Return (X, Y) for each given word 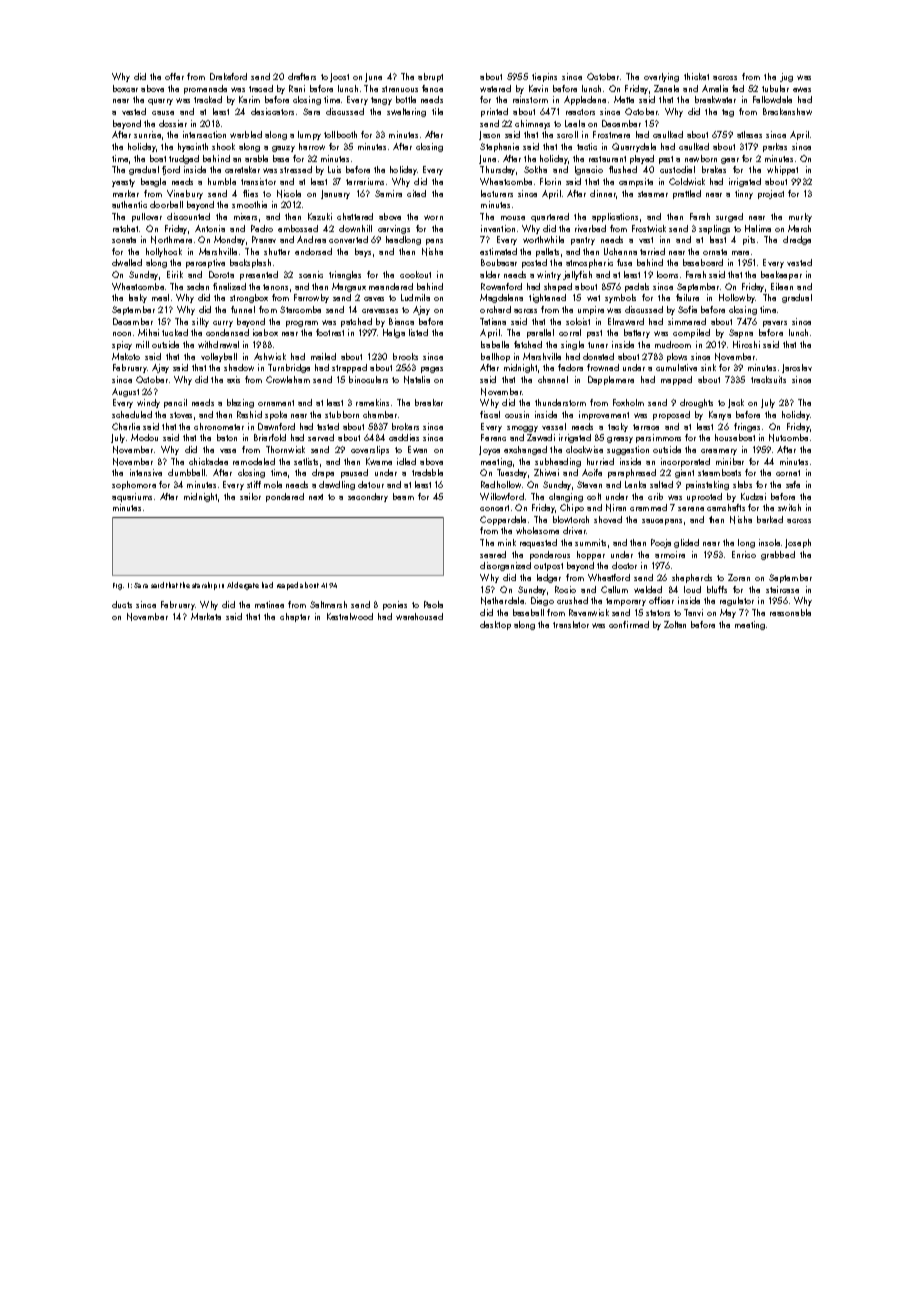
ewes (802, 89)
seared (493, 554)
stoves (181, 415)
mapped (676, 380)
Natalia (417, 380)
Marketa (206, 616)
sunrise (147, 134)
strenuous (400, 89)
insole (769, 542)
